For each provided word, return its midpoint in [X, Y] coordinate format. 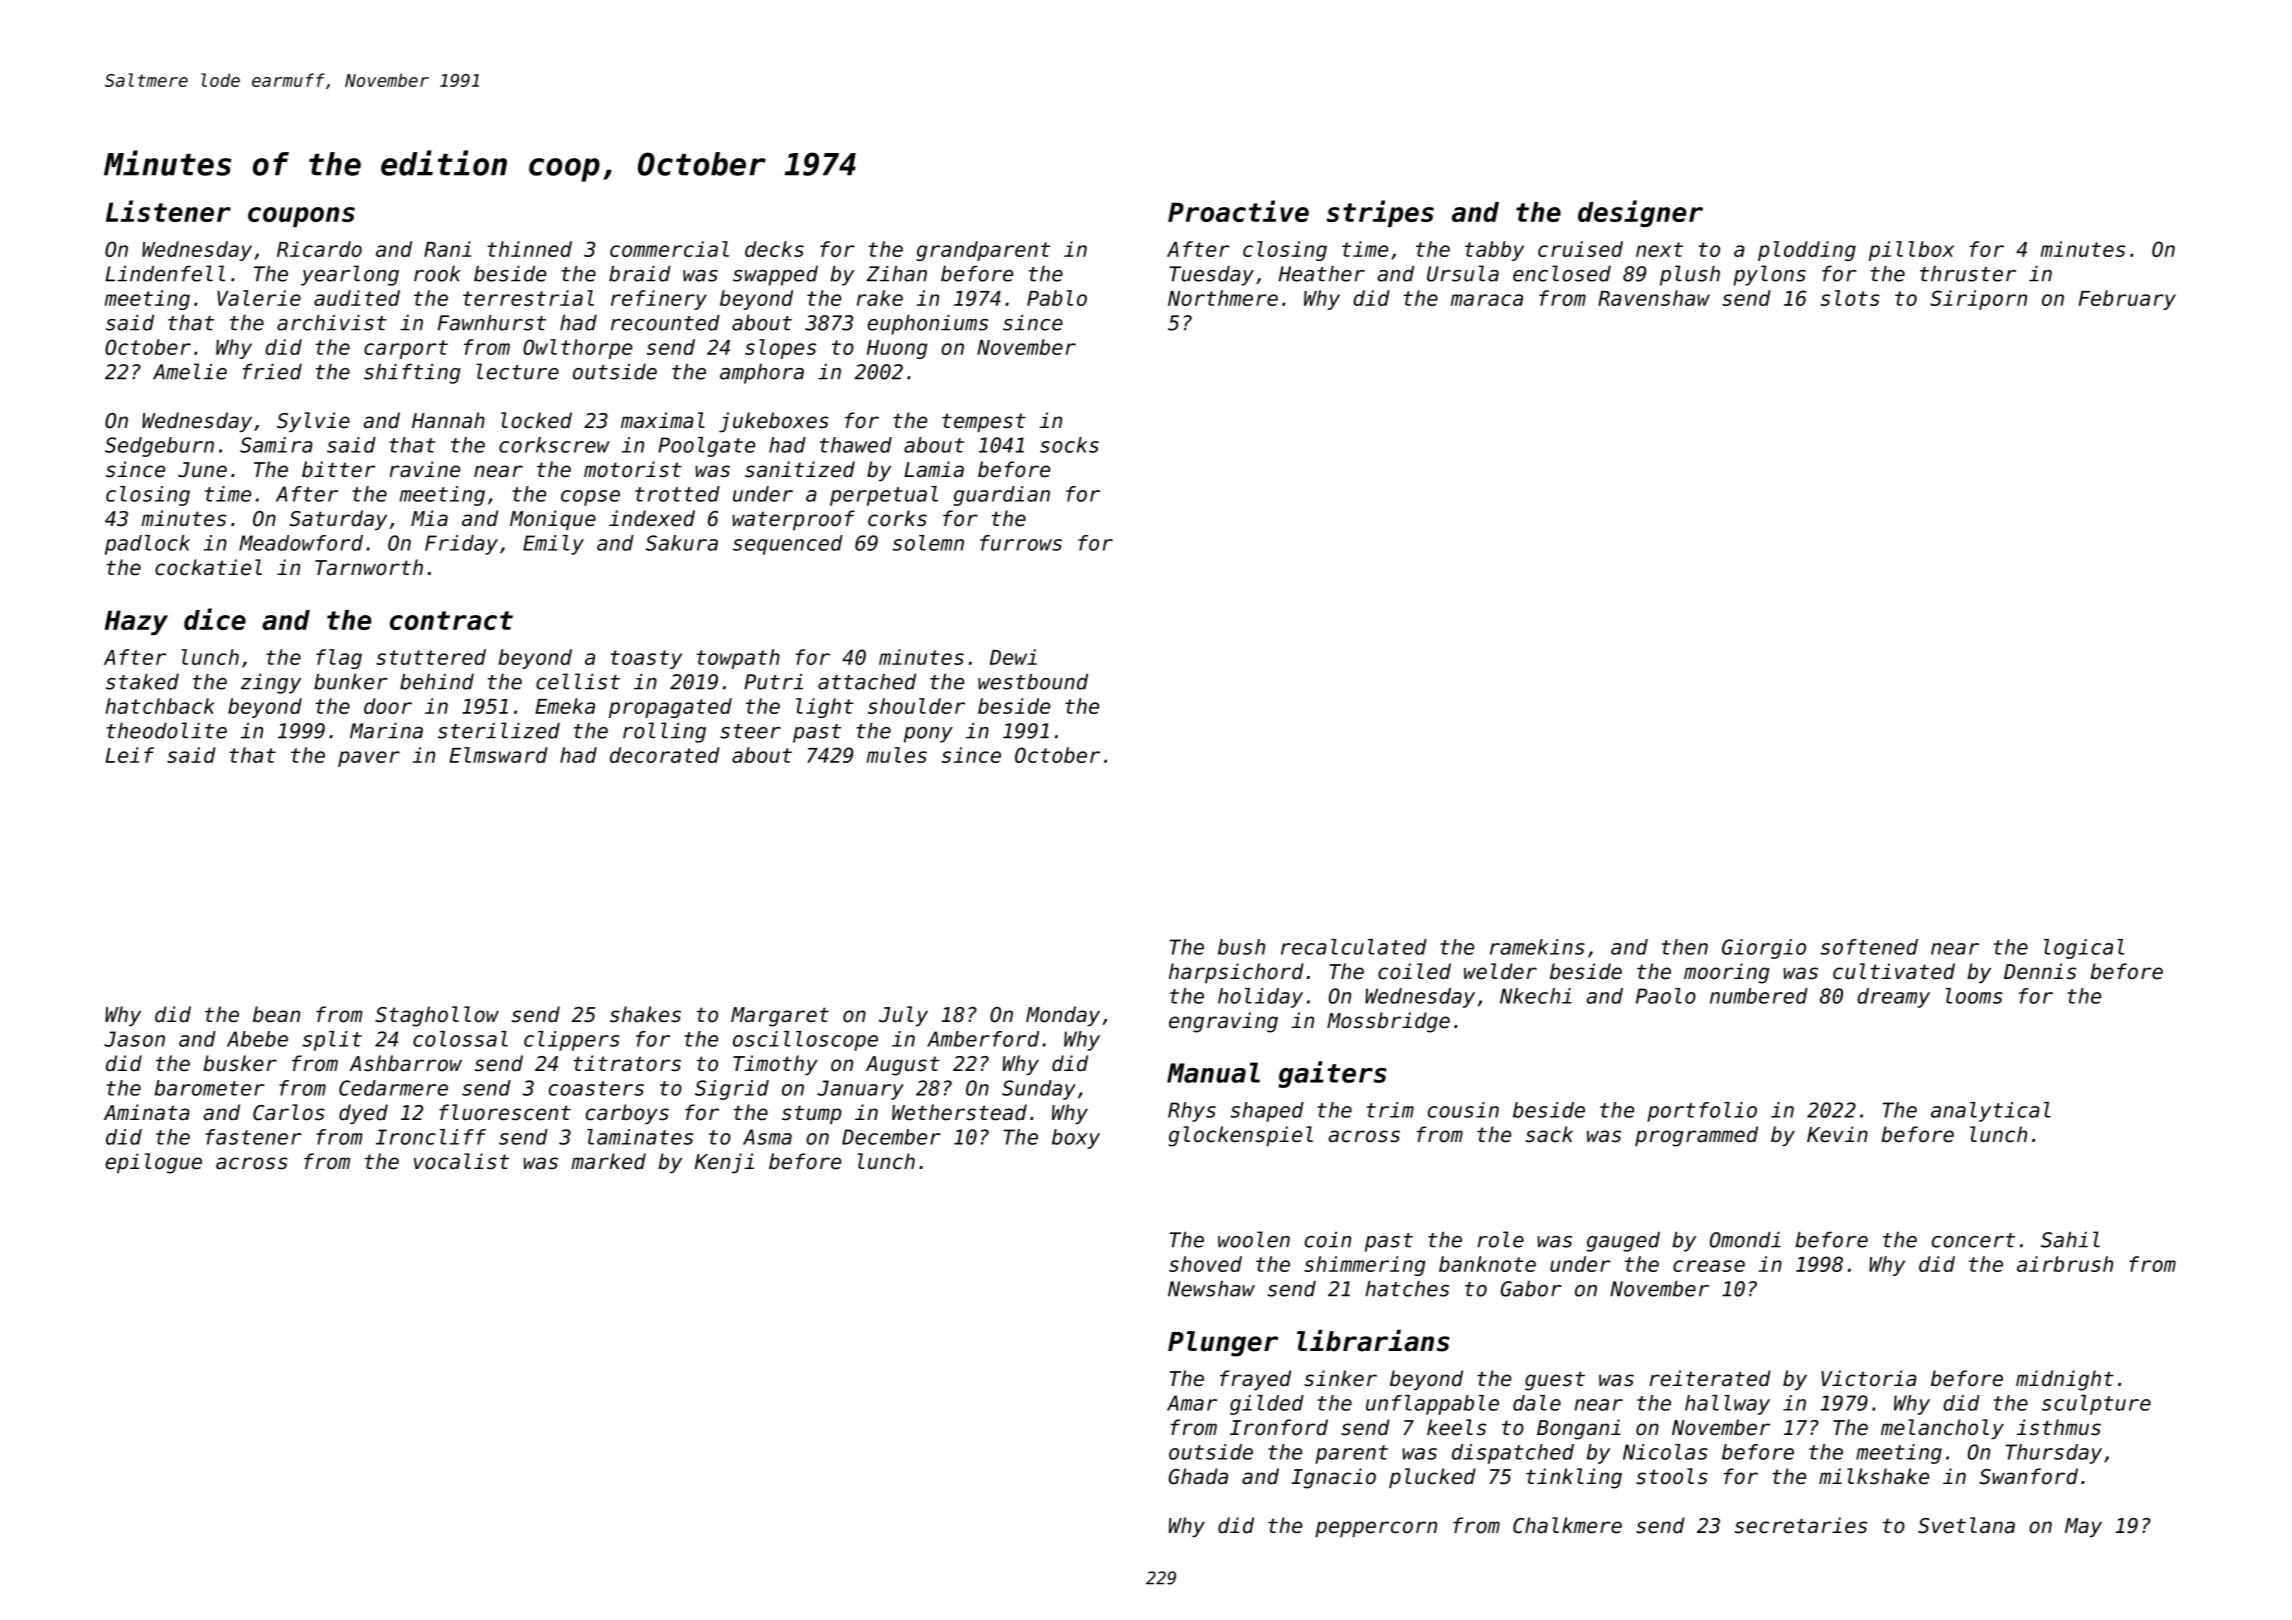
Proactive [1238, 211]
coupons [301, 217]
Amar [1192, 1403]
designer [1640, 213]
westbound [1033, 681]
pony [928, 735]
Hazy [136, 622]
